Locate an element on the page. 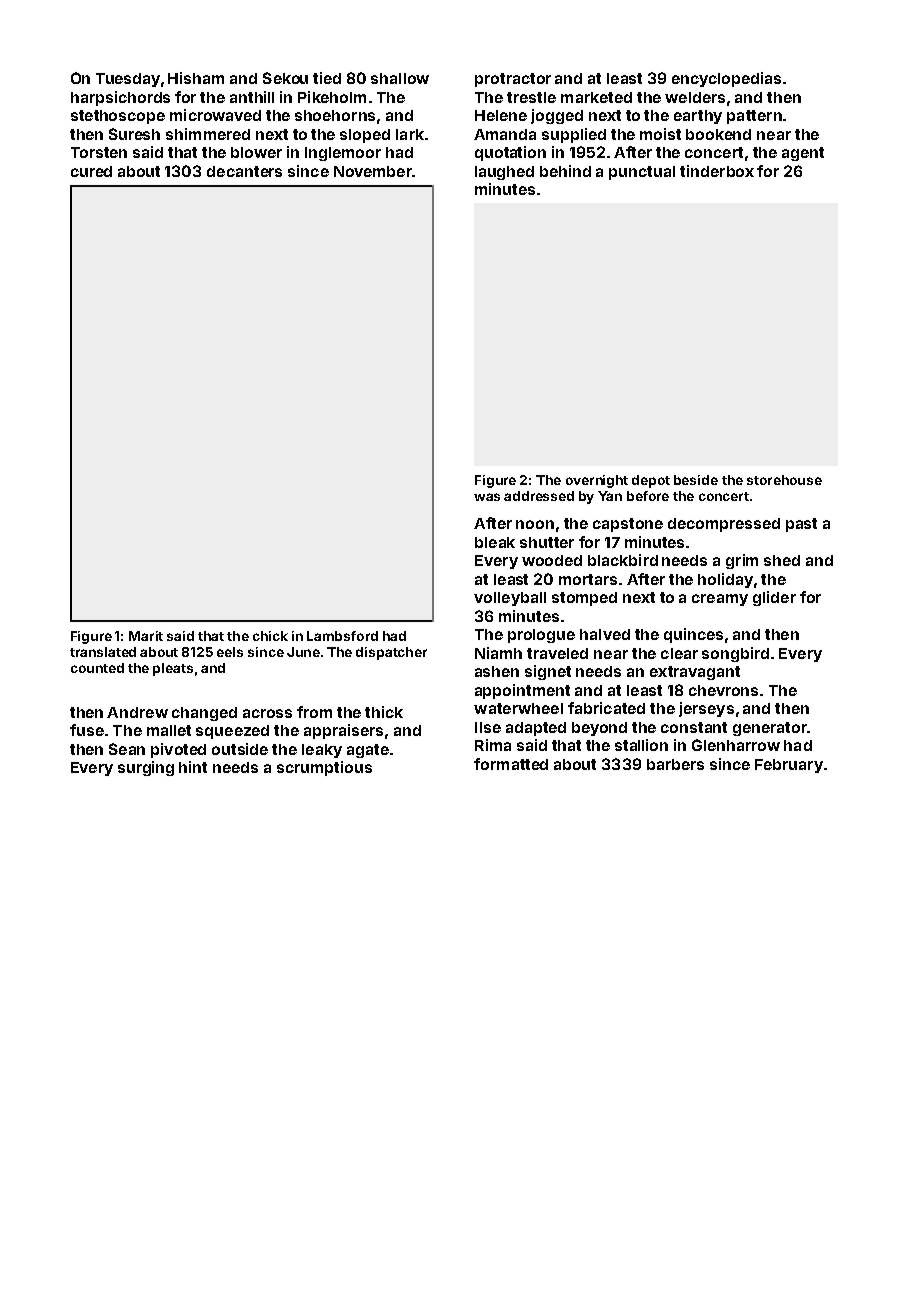  formatted is located at coordinates (511, 764).
